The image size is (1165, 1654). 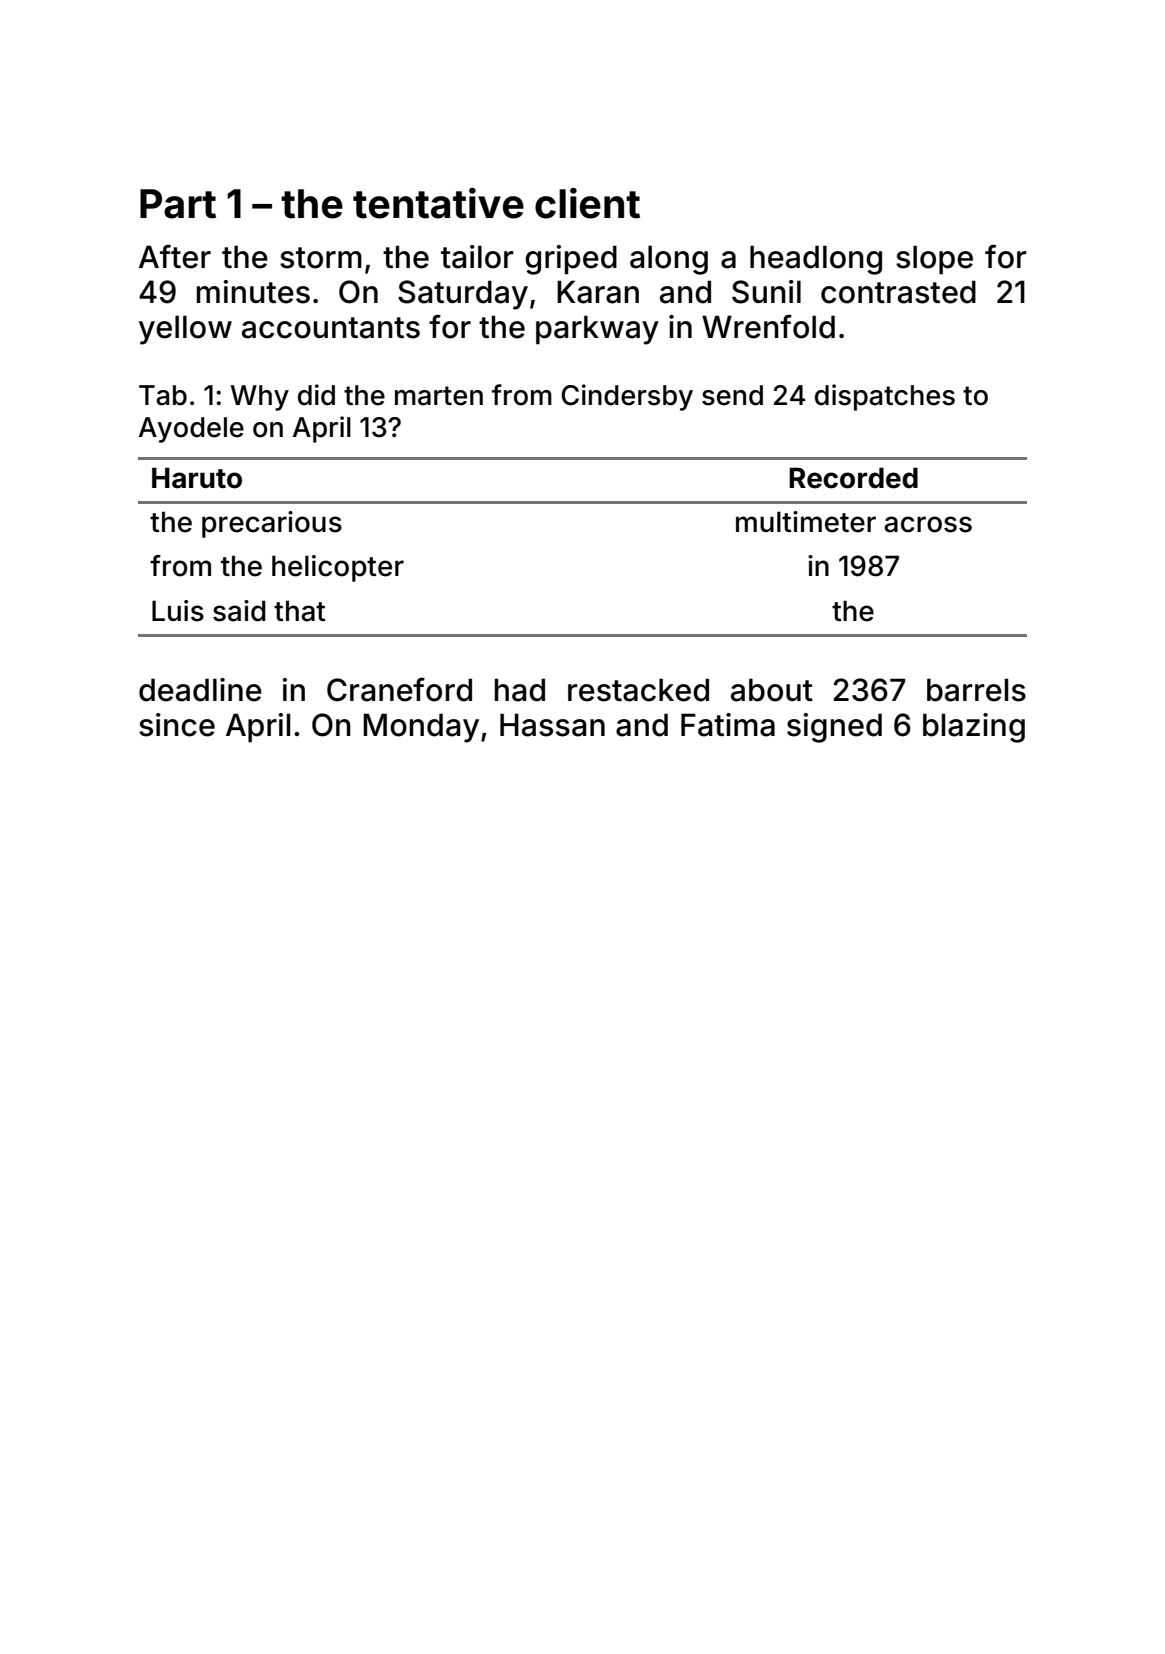 What do you see at coordinates (853, 478) in the screenshot?
I see `Recorded` at bounding box center [853, 478].
